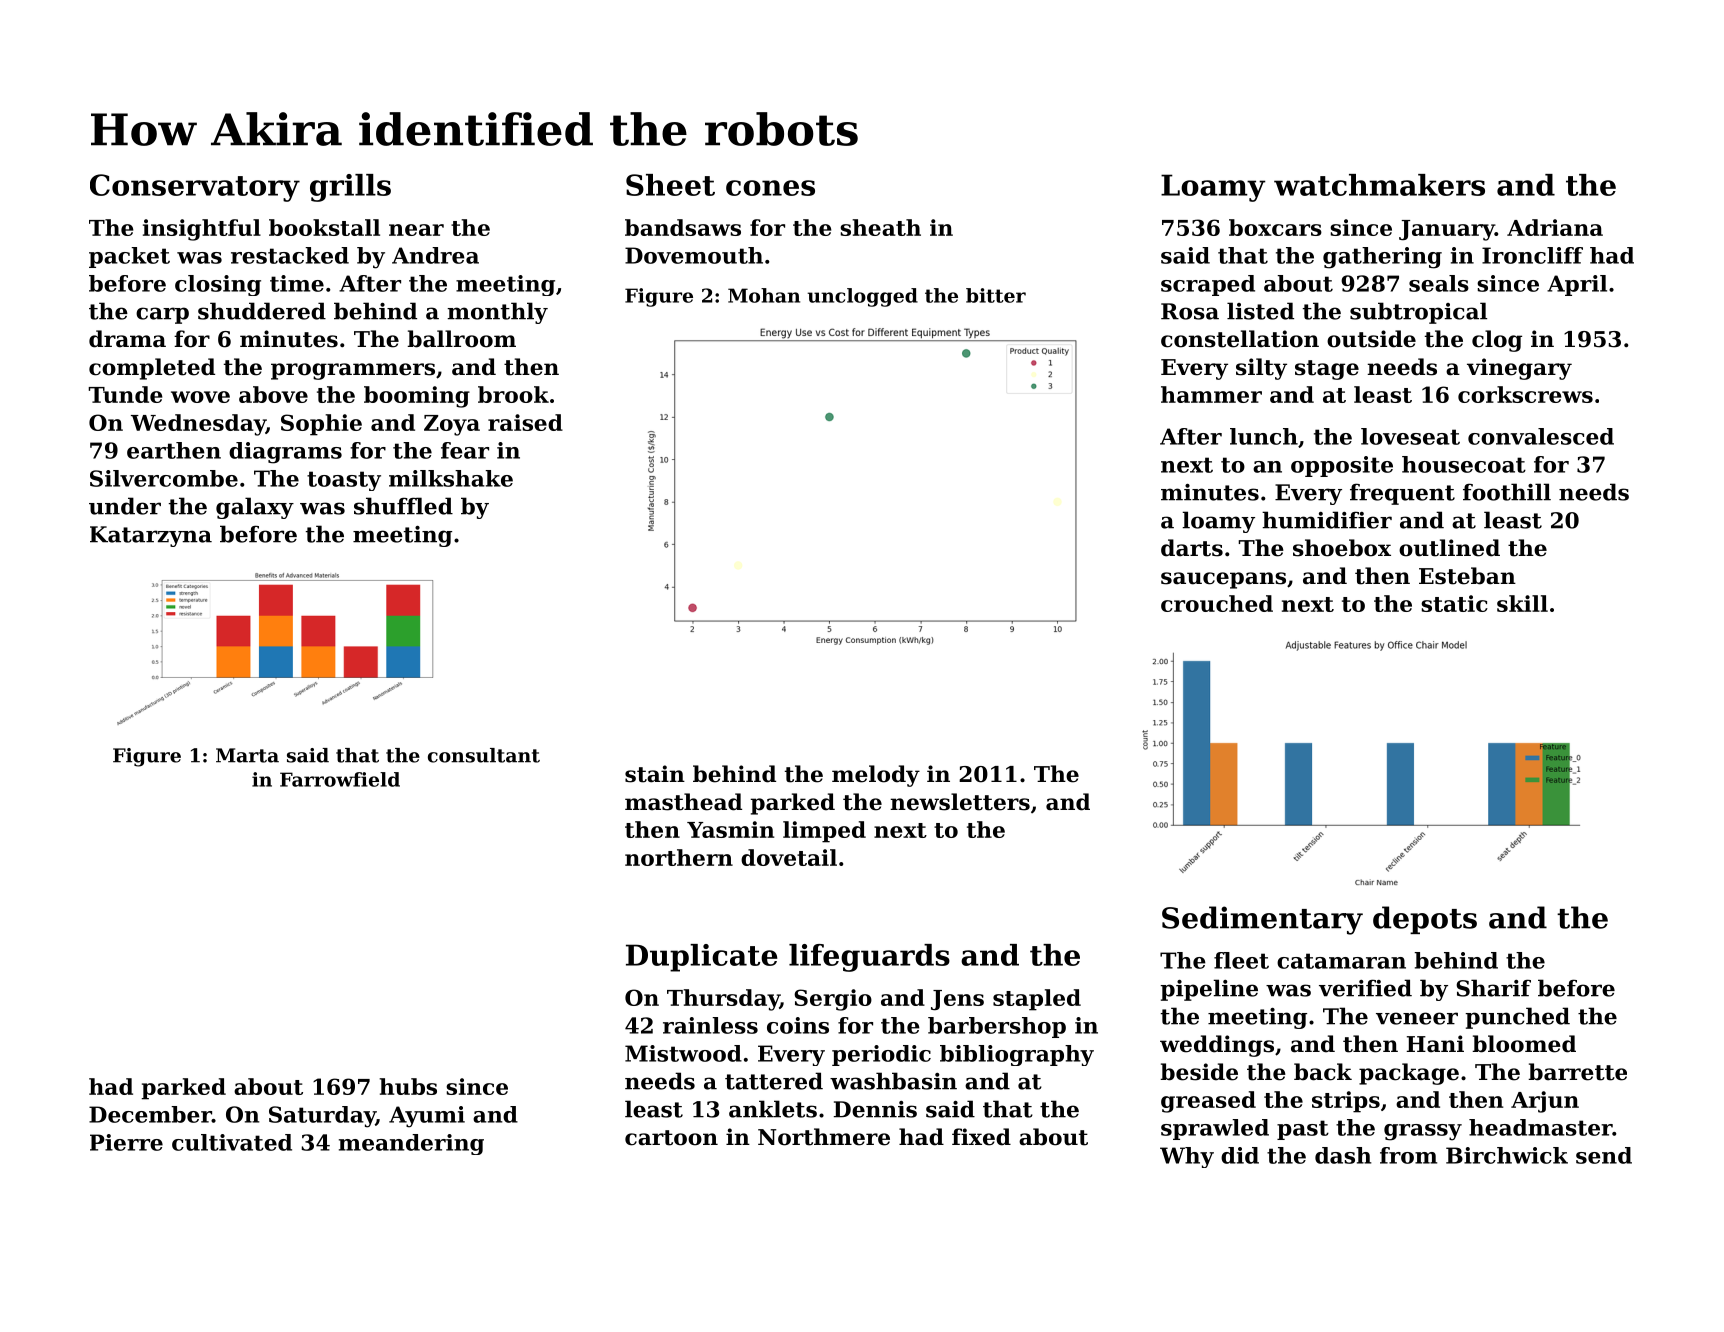  What do you see at coordinates (1379, 185) in the screenshot?
I see `watchmakers` at bounding box center [1379, 185].
